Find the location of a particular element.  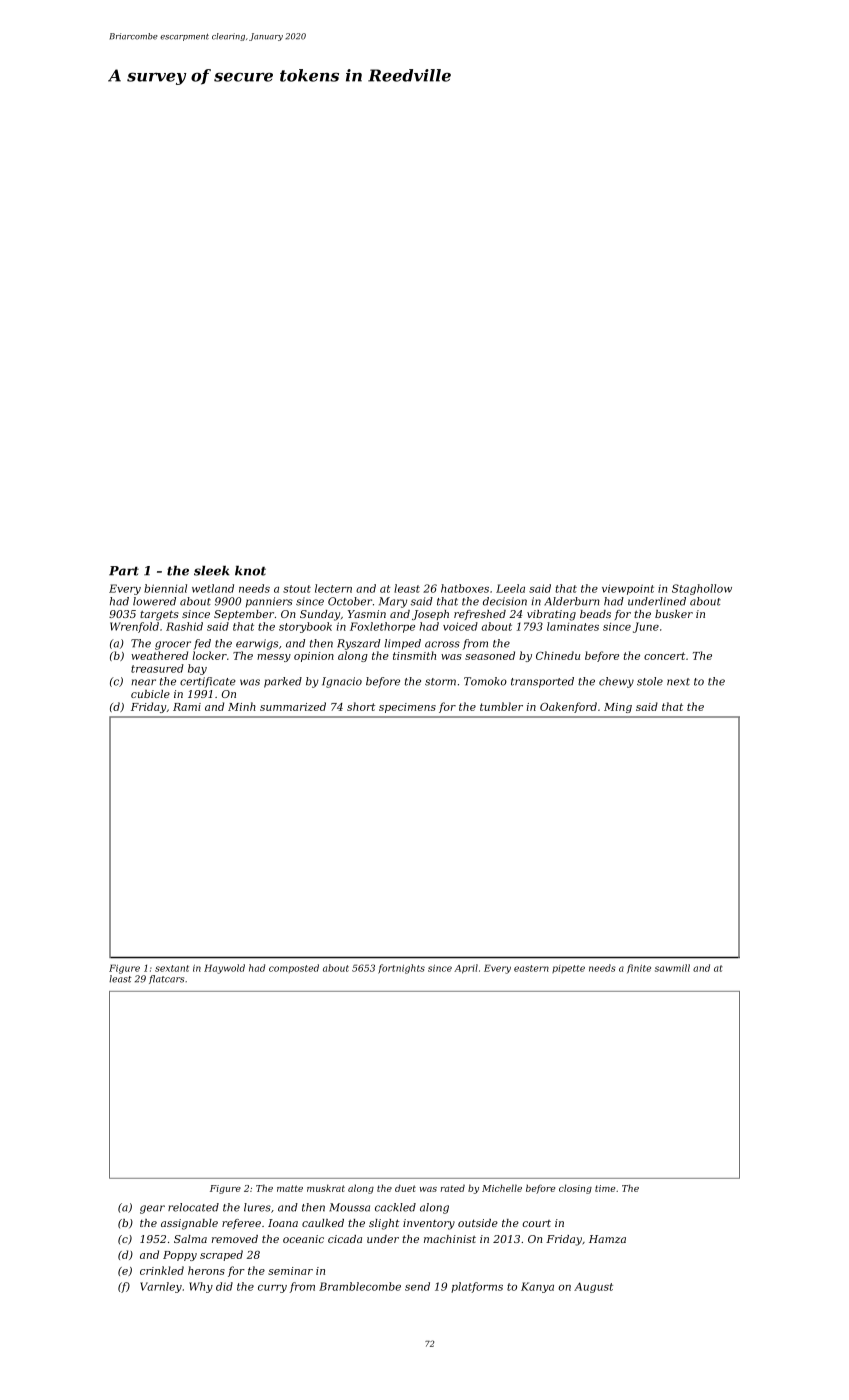

sawmill is located at coordinates (672, 968).
